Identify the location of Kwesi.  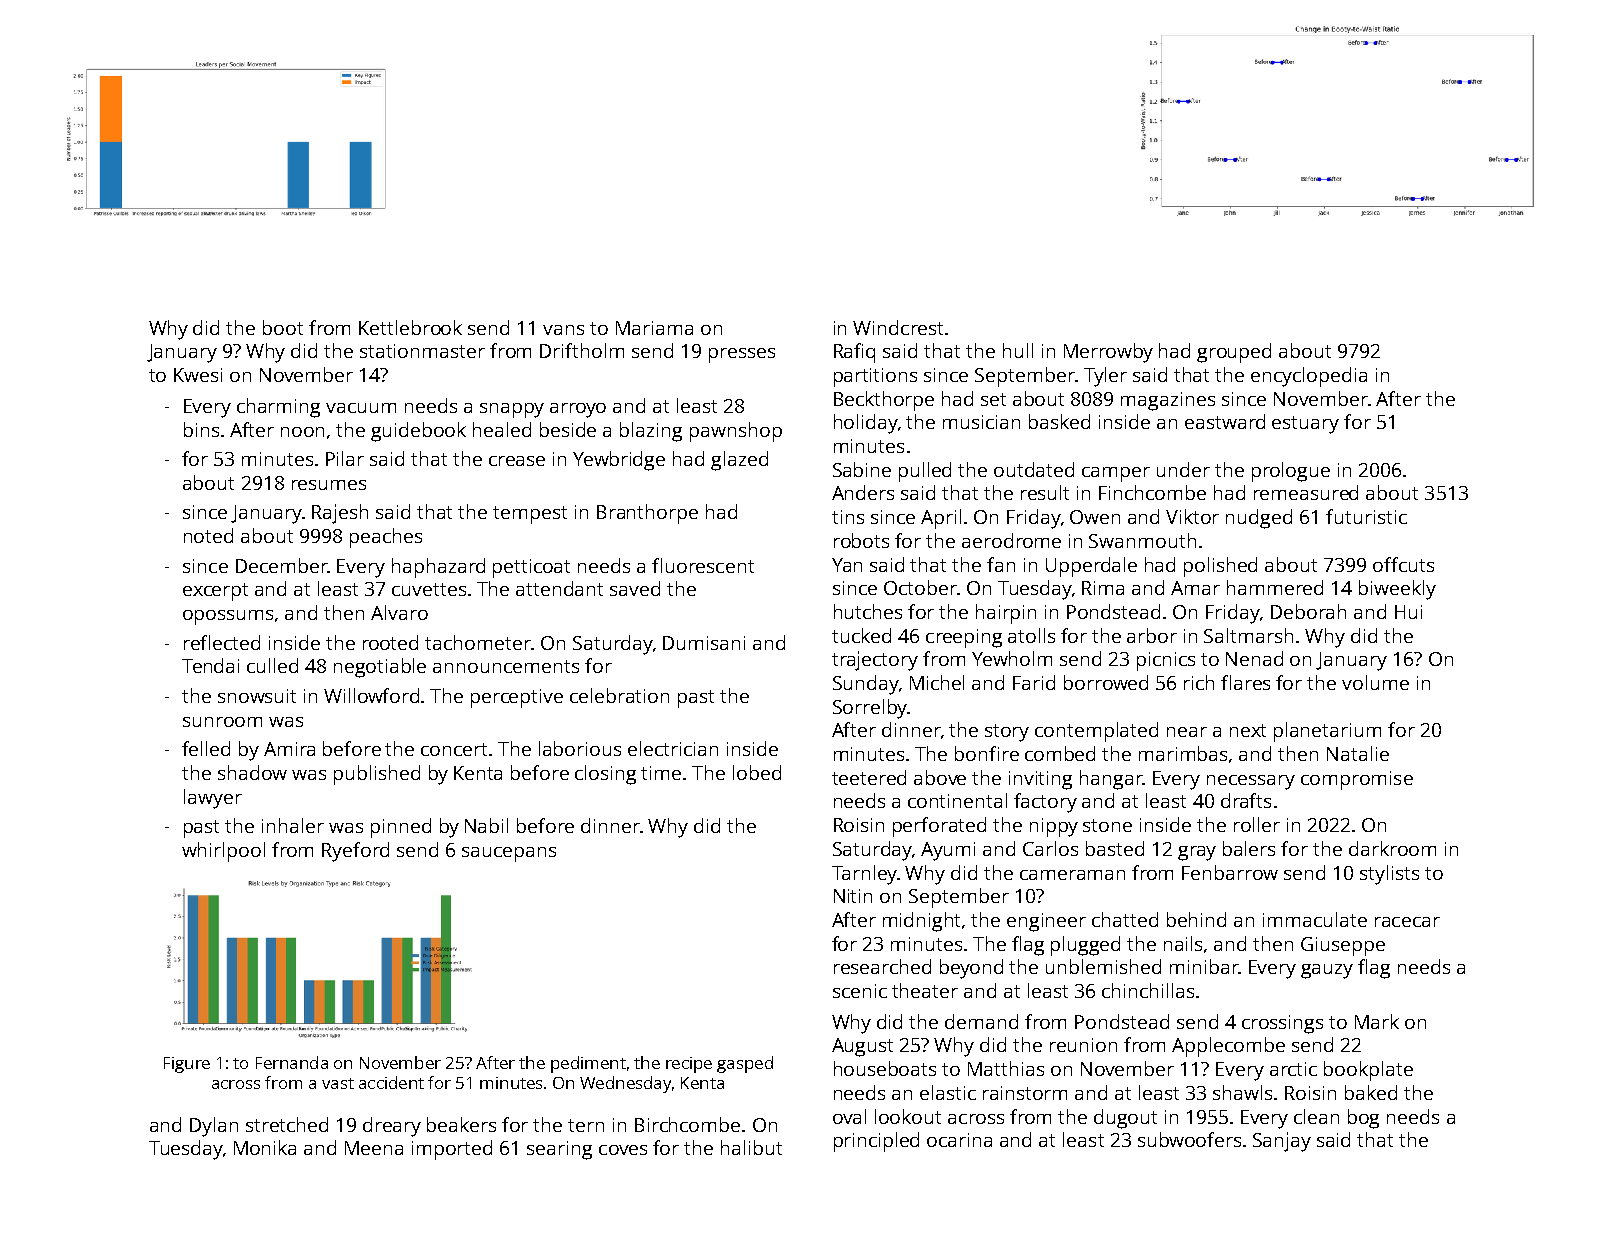
(198, 375).
